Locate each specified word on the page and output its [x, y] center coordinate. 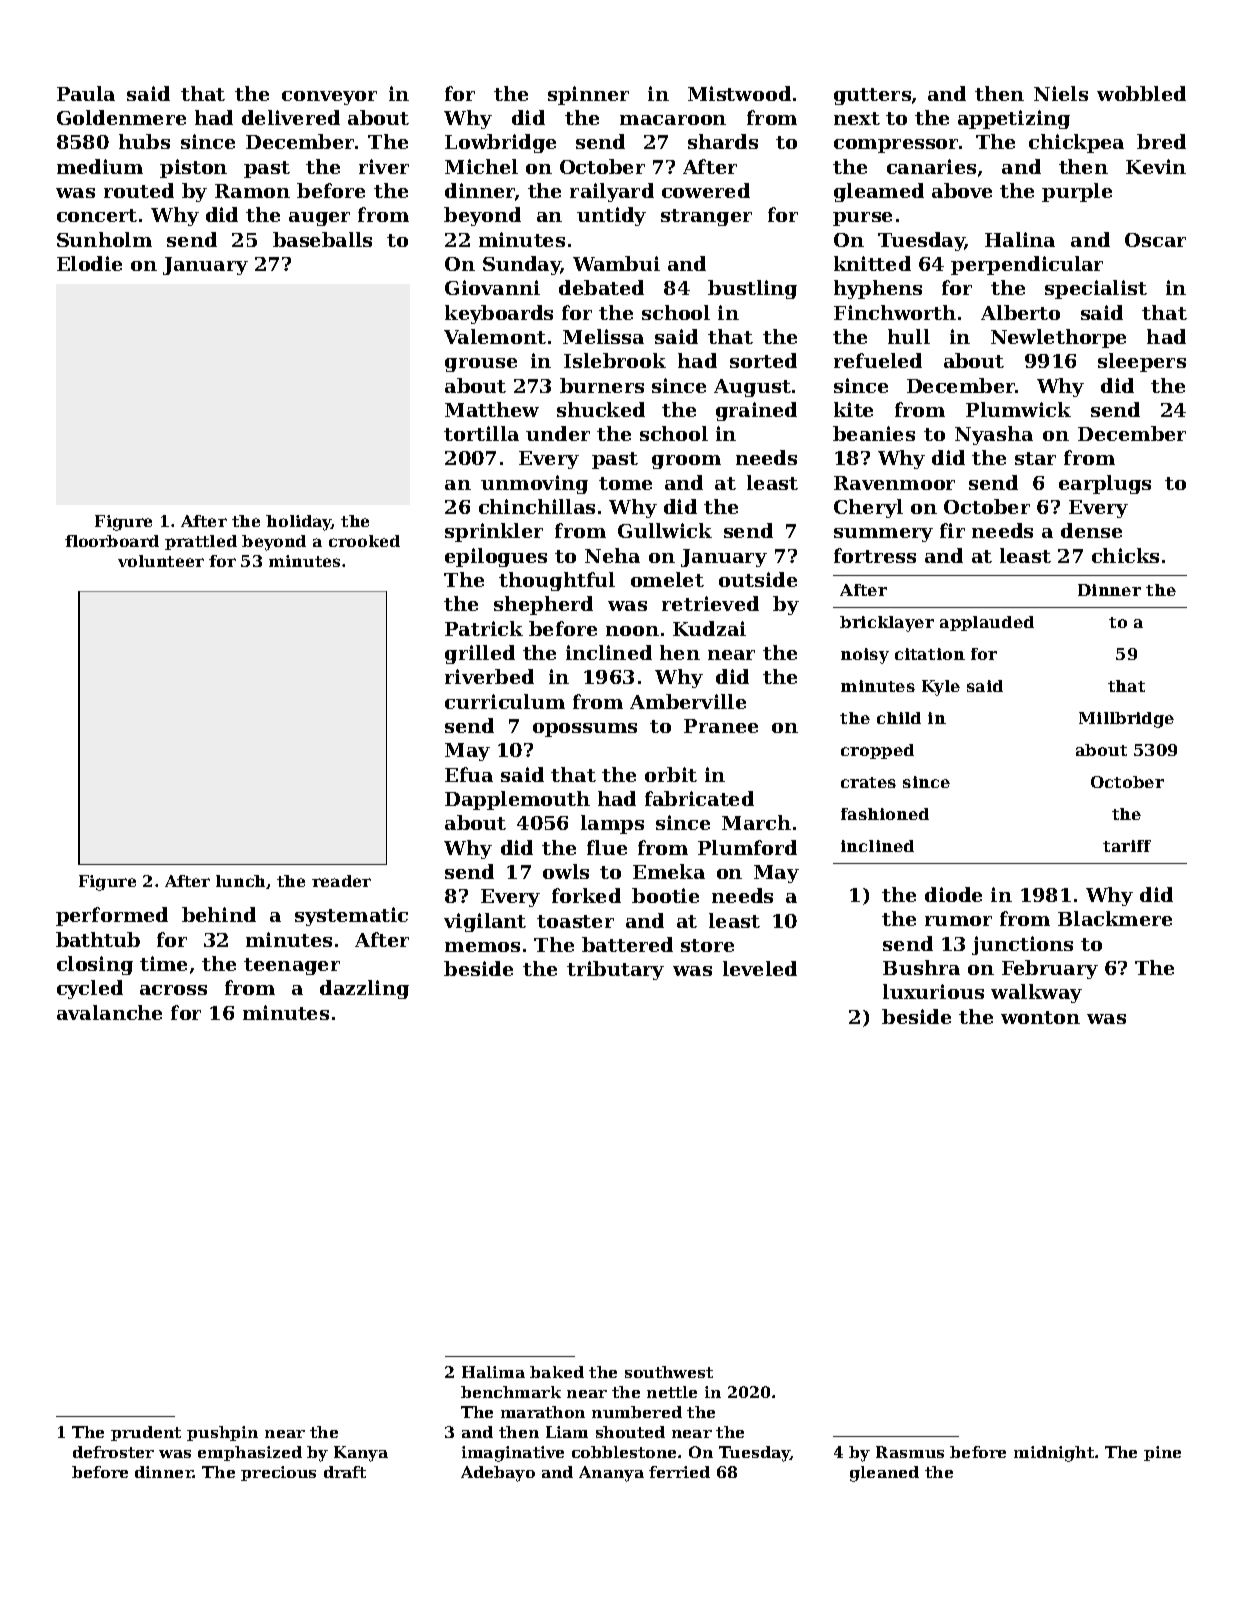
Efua [469, 774]
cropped [877, 751]
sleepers [1142, 362]
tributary [615, 970]
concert [97, 215]
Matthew [492, 409]
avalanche [109, 1012]
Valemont [495, 336]
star [1035, 458]
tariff [1127, 846]
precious [278, 1473]
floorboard [112, 541]
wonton [1040, 1017]
